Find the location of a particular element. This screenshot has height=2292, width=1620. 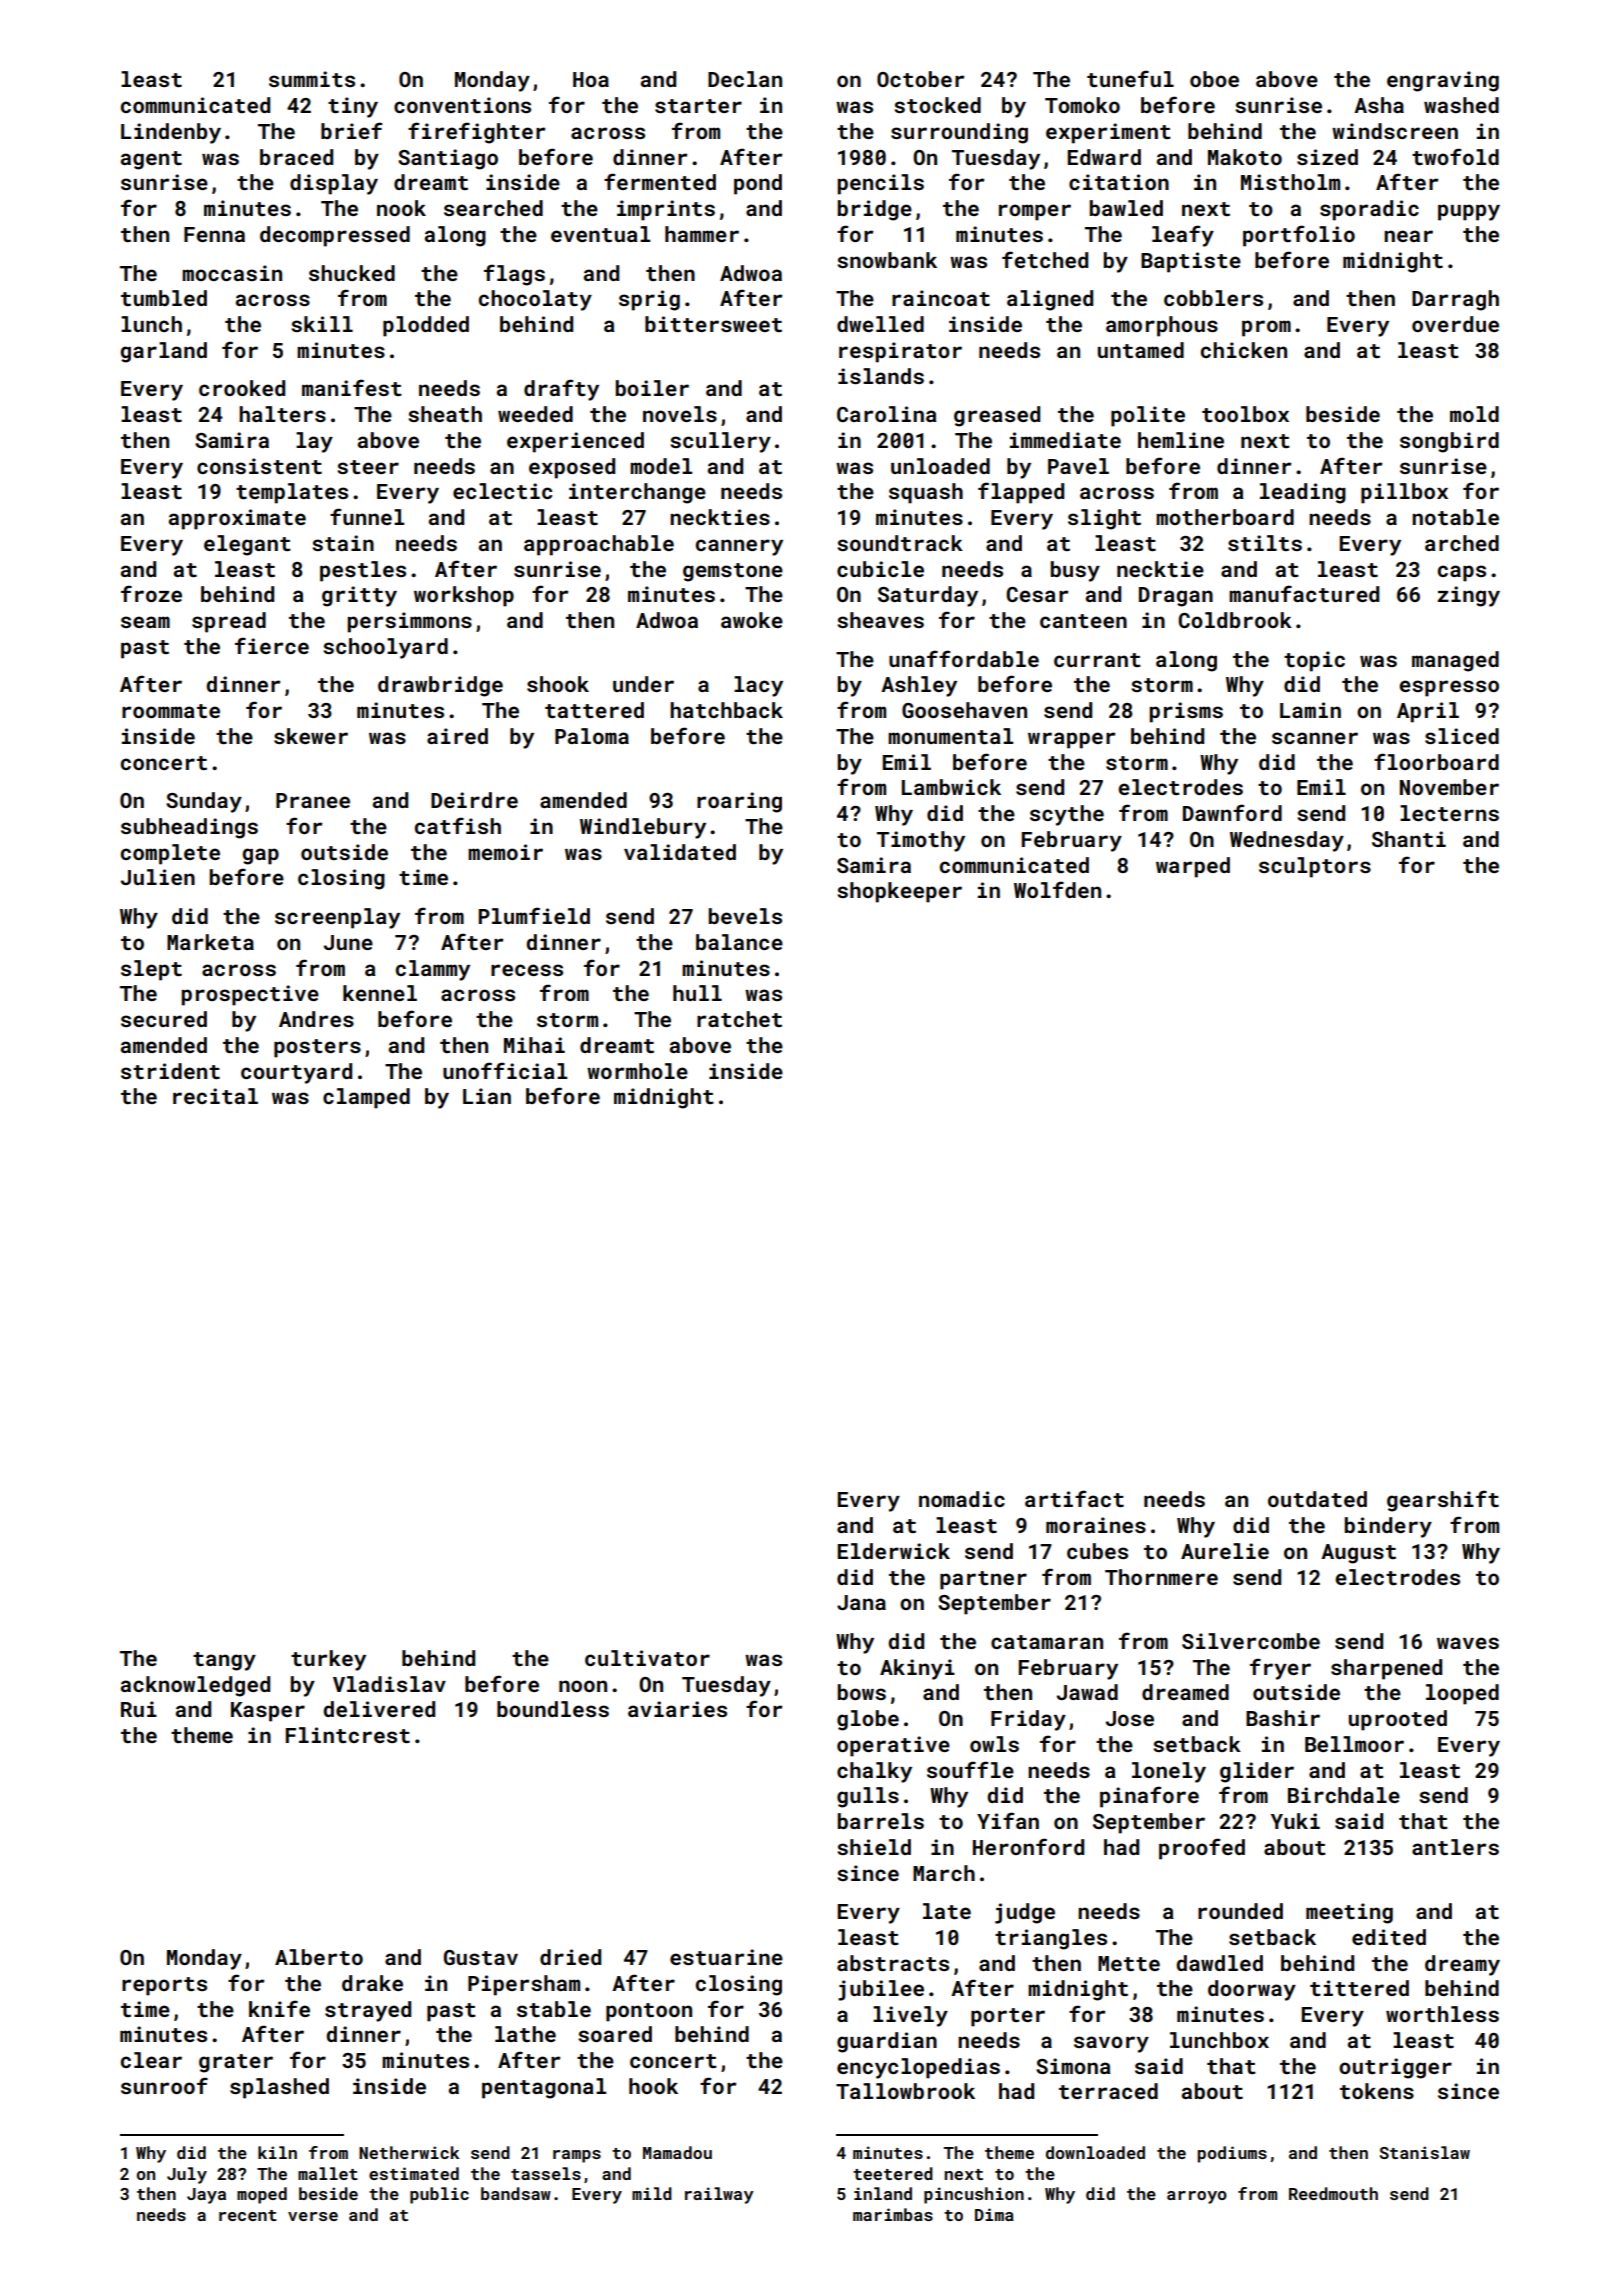

romper is located at coordinates (1035, 212).
